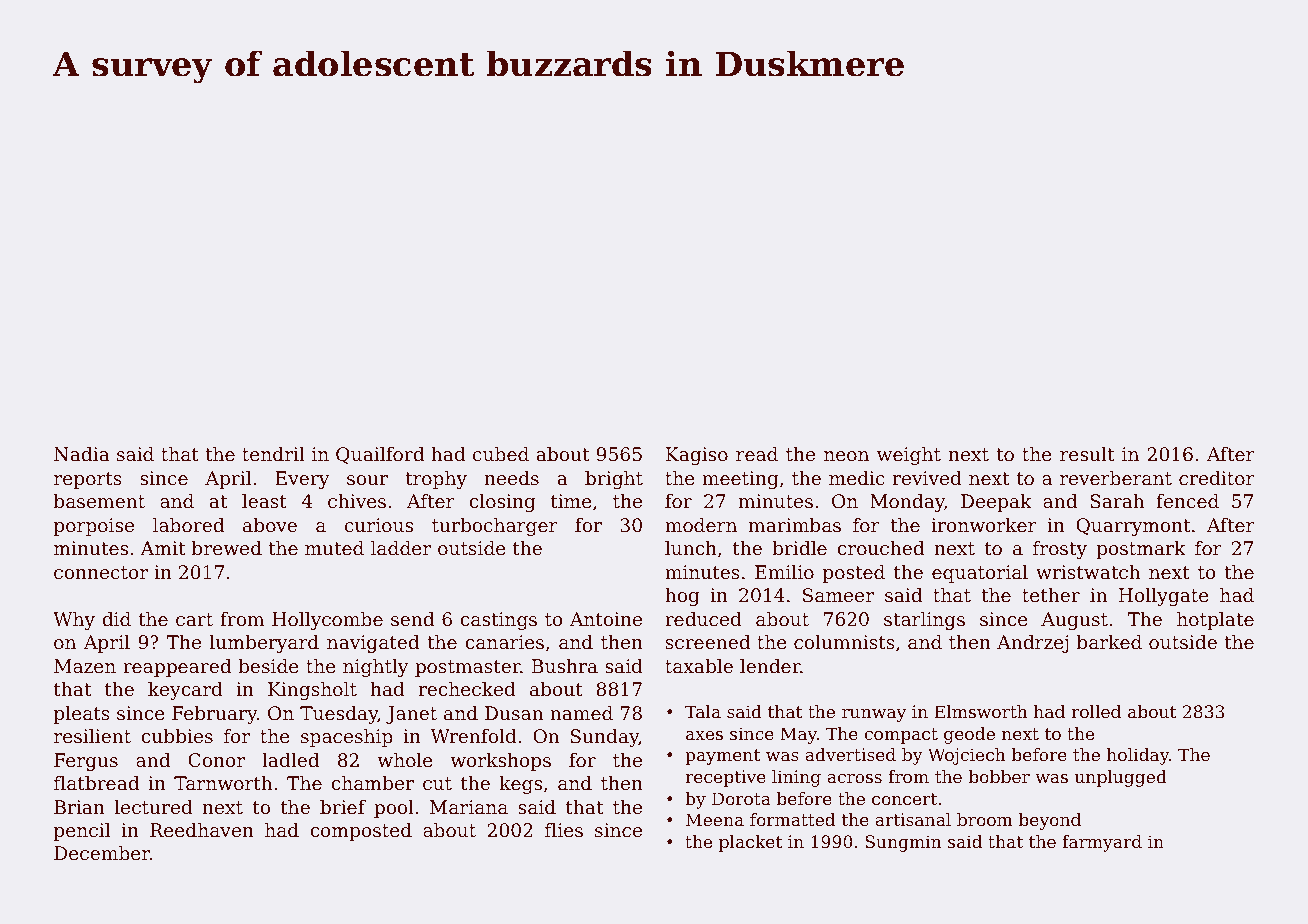 The height and width of the document is (924, 1308). What do you see at coordinates (504, 642) in the document?
I see `canaries` at bounding box center [504, 642].
